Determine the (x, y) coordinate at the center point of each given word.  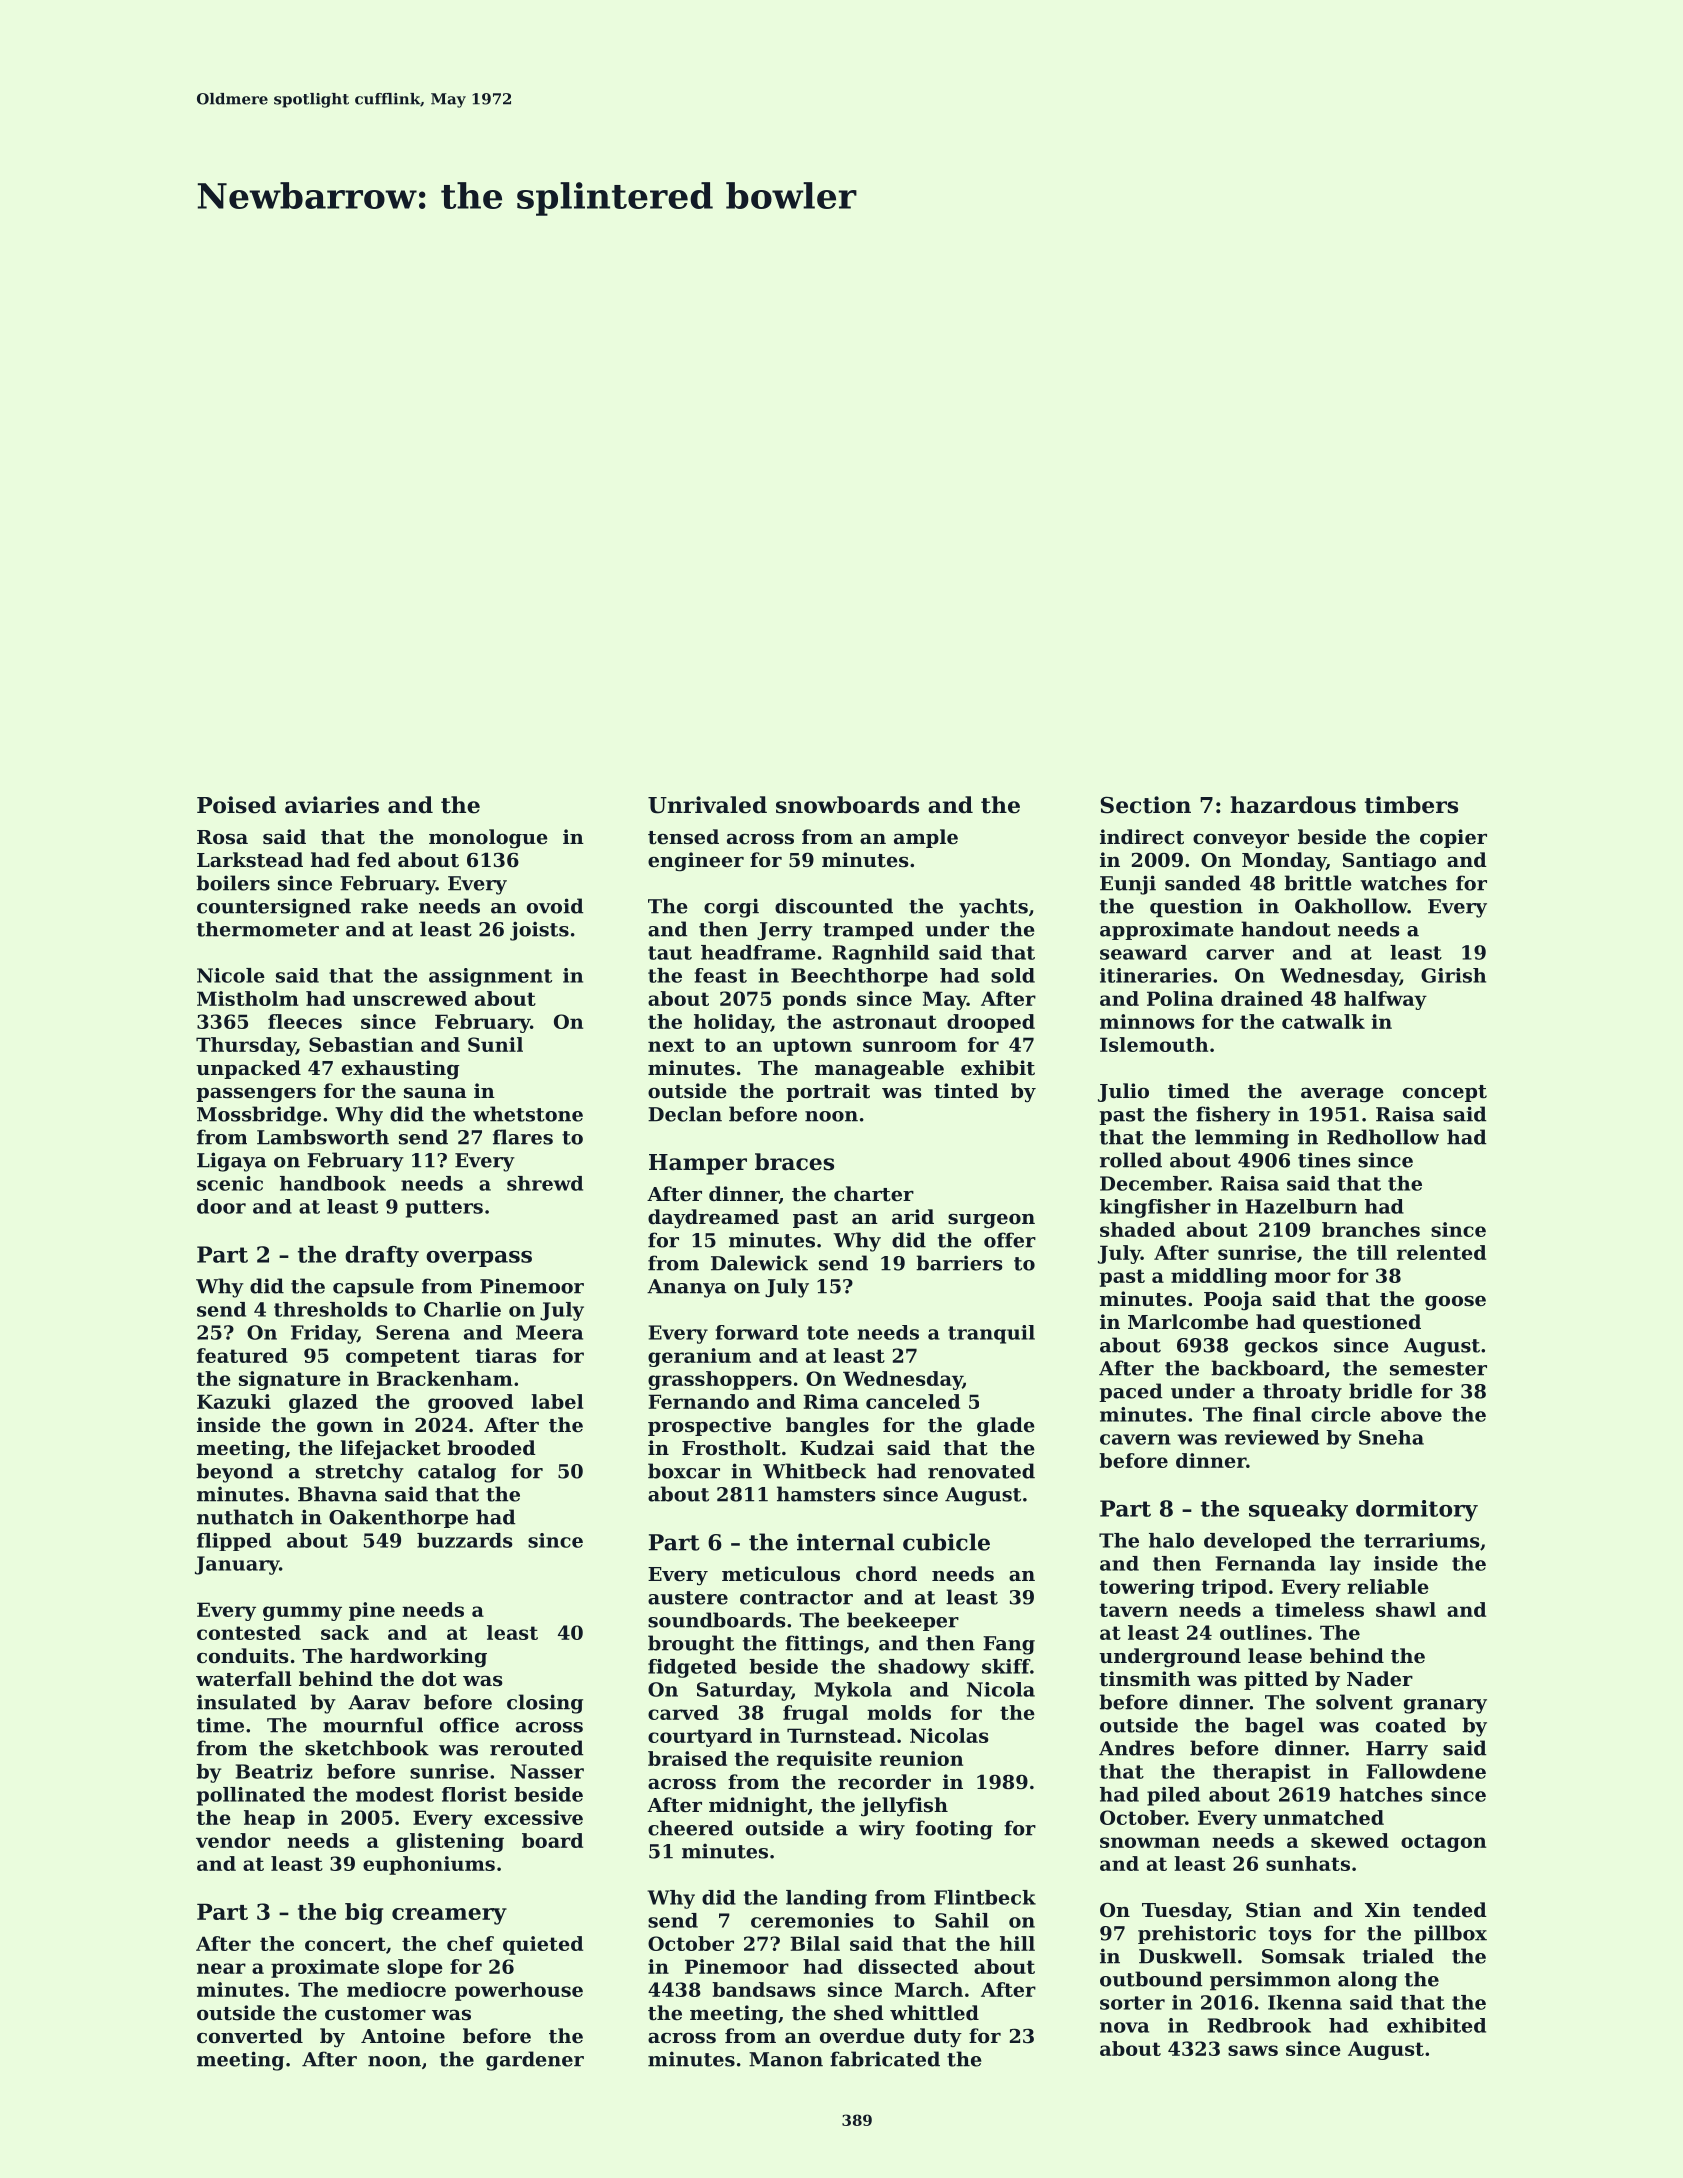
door (221, 1206)
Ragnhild (880, 954)
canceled (913, 1401)
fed (374, 859)
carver (1240, 954)
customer (375, 2013)
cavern (1135, 1439)
